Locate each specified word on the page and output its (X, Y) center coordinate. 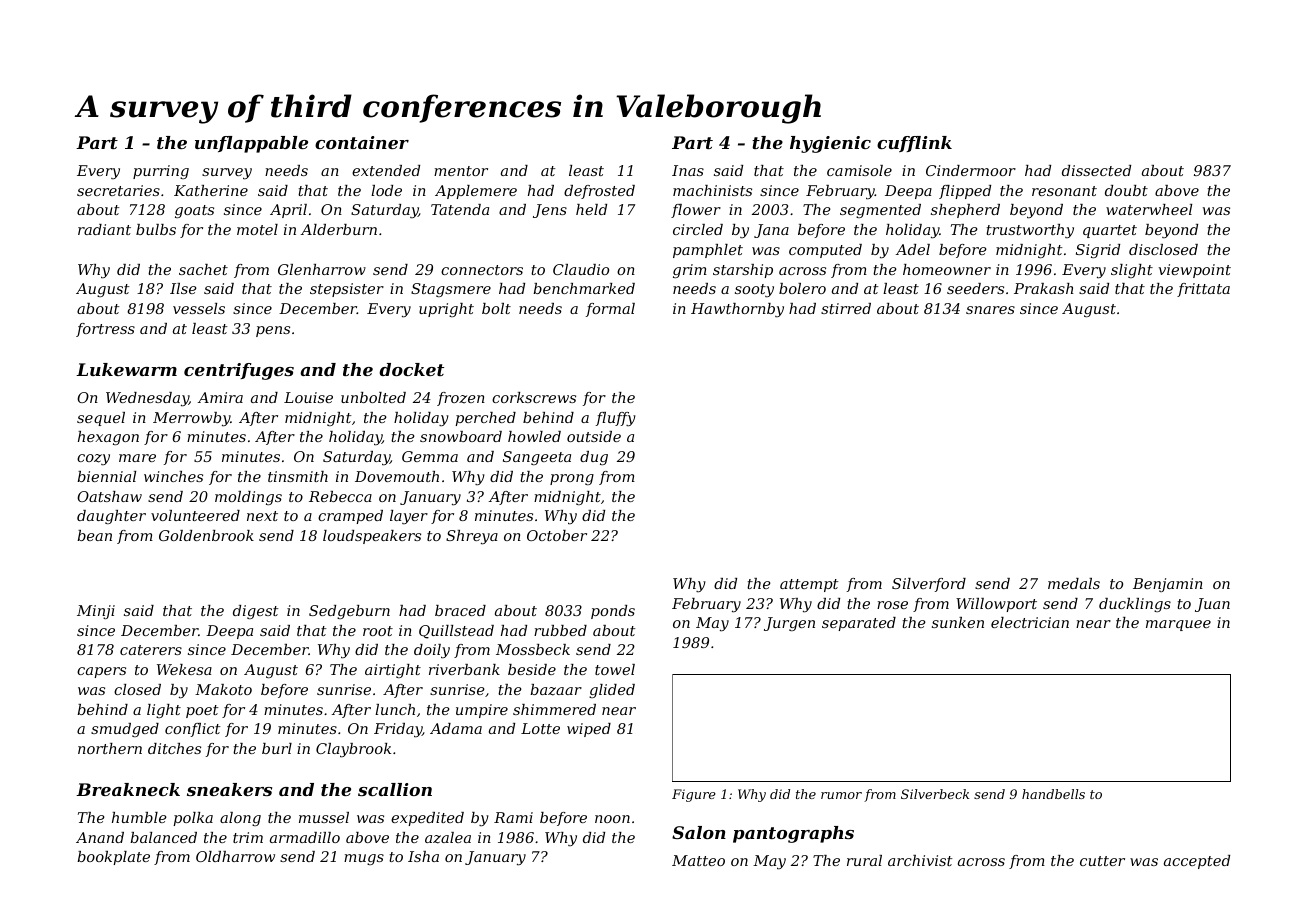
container (362, 142)
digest (256, 612)
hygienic (830, 144)
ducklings (1135, 605)
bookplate (113, 858)
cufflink (914, 144)
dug (594, 458)
